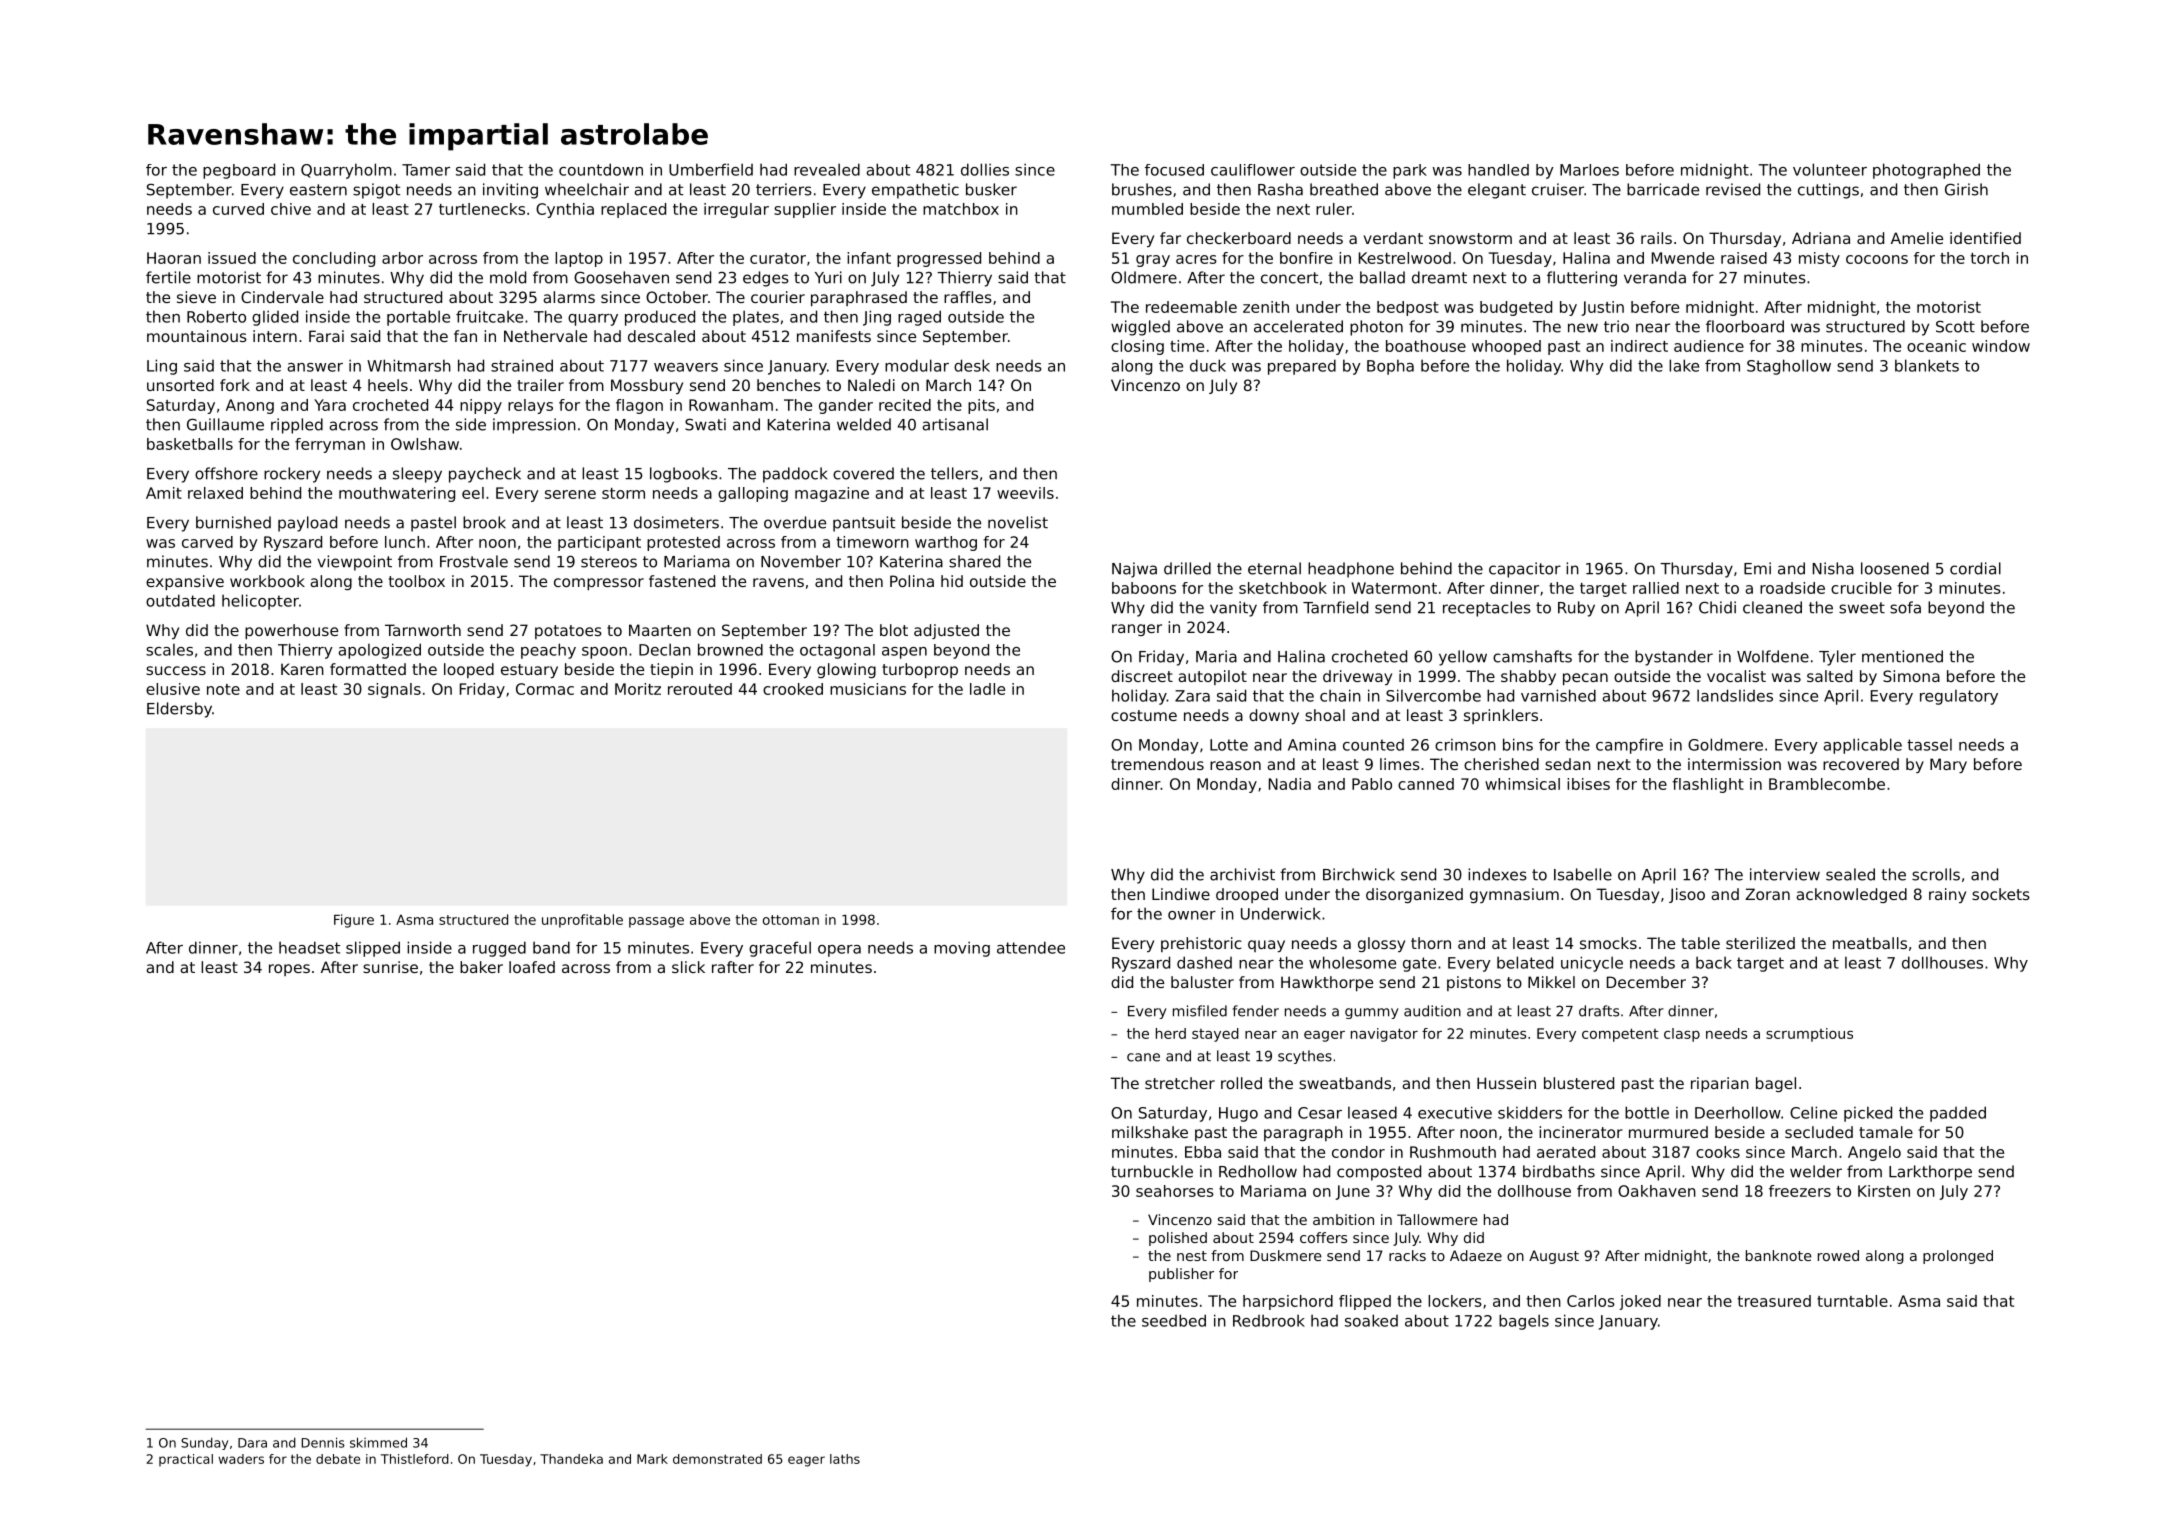 Image resolution: width=2178 pixels, height=1540 pixels. What do you see at coordinates (1381, 944) in the page?
I see `glossy` at bounding box center [1381, 944].
